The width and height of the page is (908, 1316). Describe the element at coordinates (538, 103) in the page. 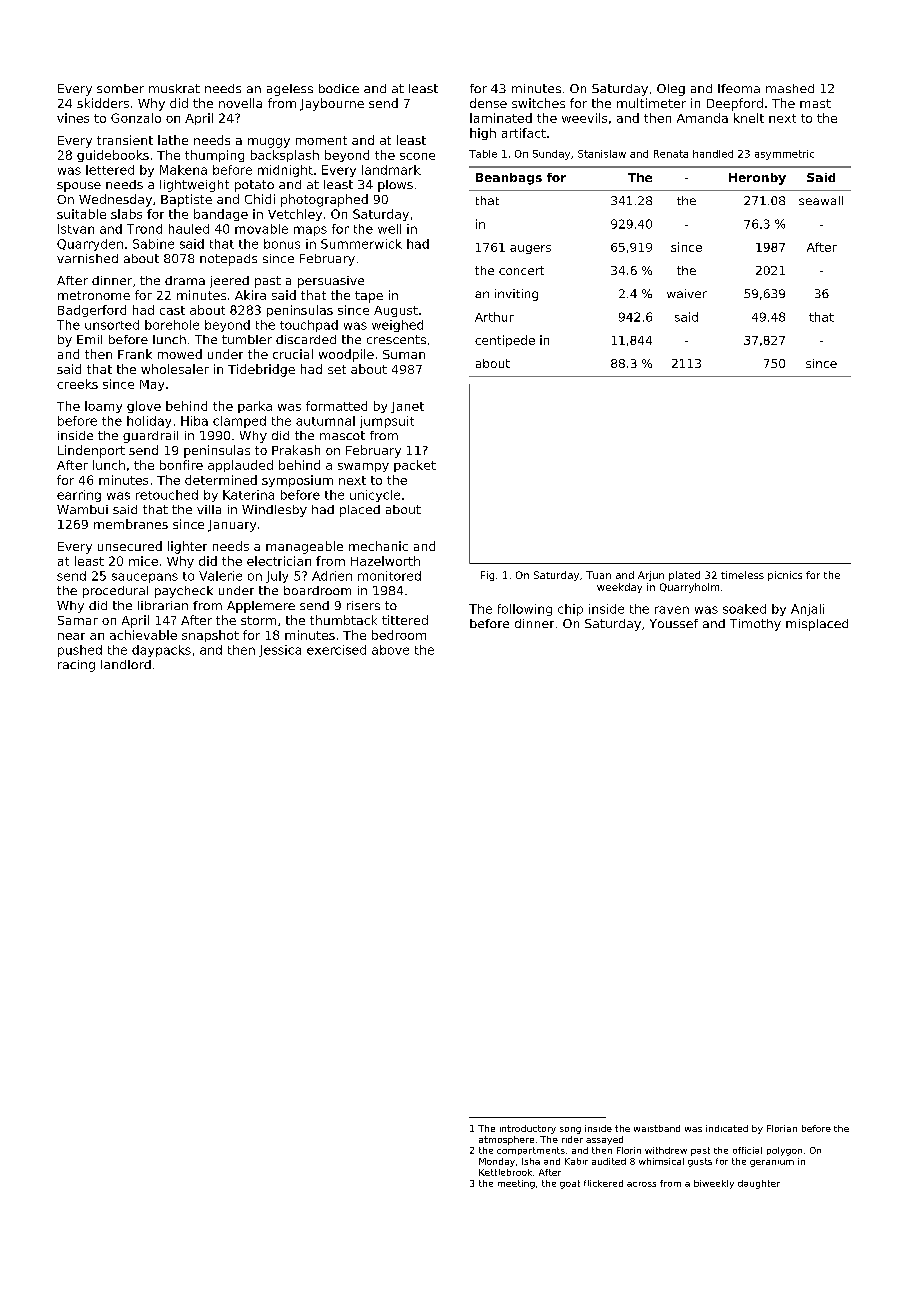

I see `switches` at that location.
